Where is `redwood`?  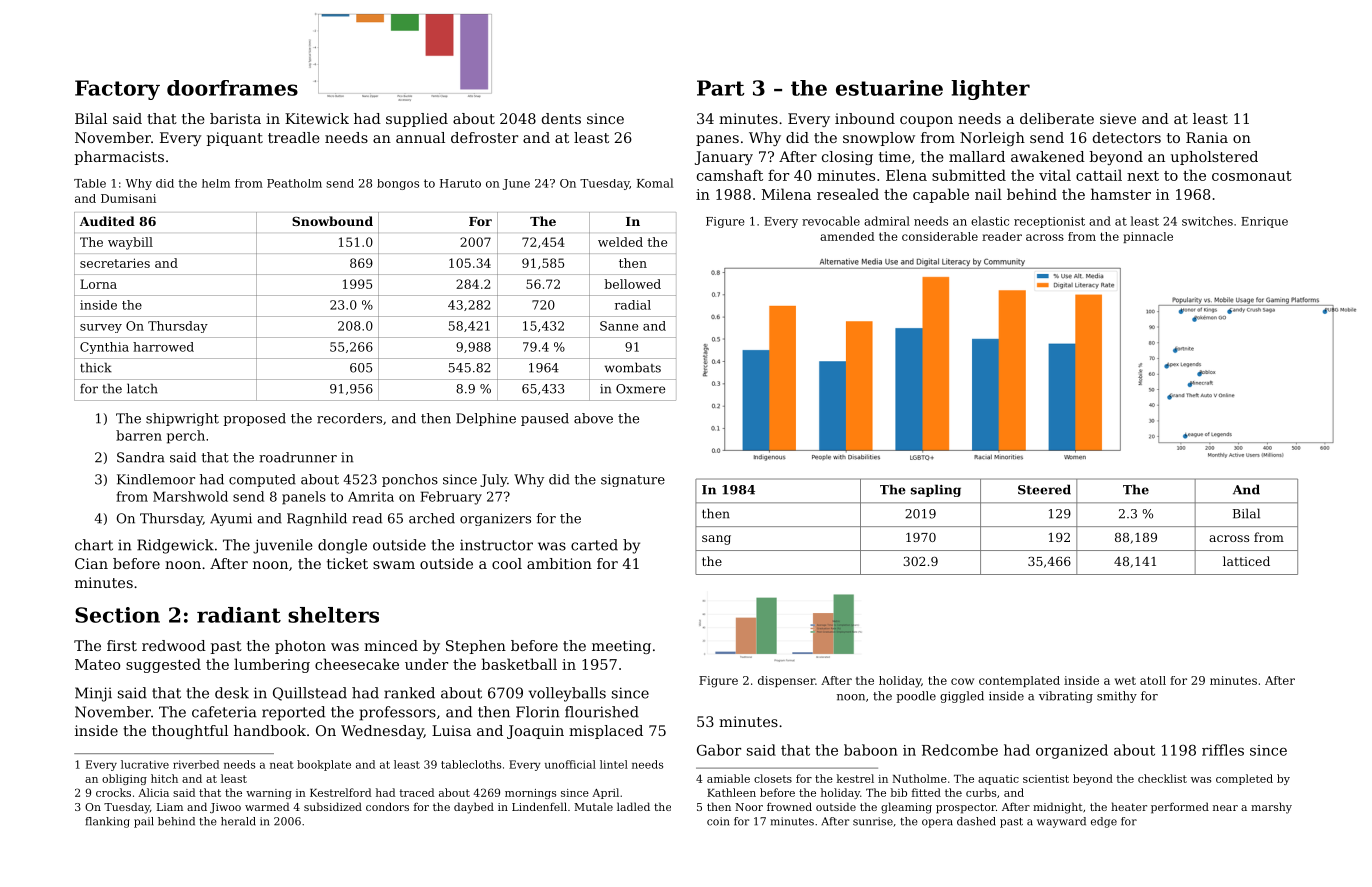 redwood is located at coordinates (174, 645).
